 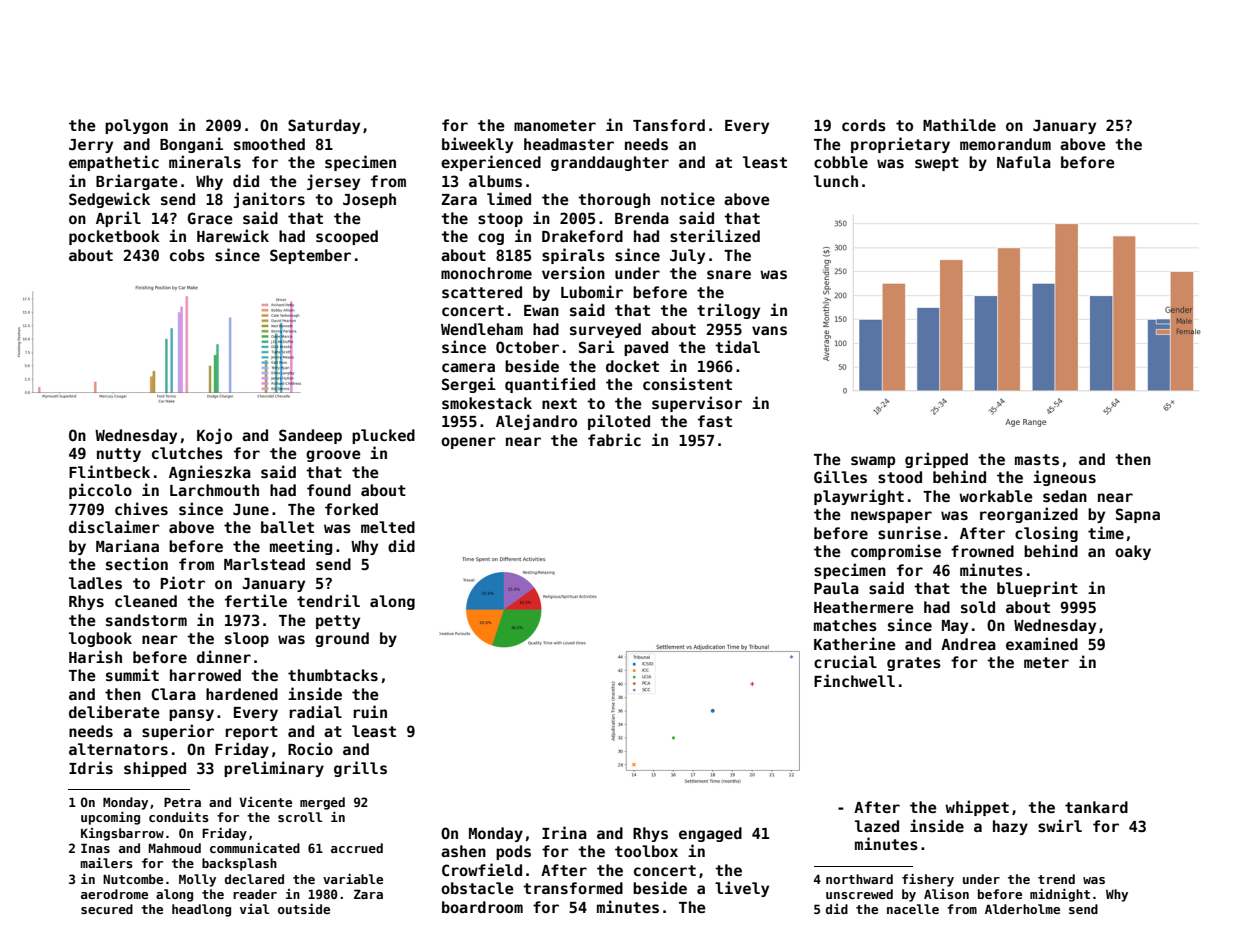 I want to click on headmaster, so click(x=569, y=144).
